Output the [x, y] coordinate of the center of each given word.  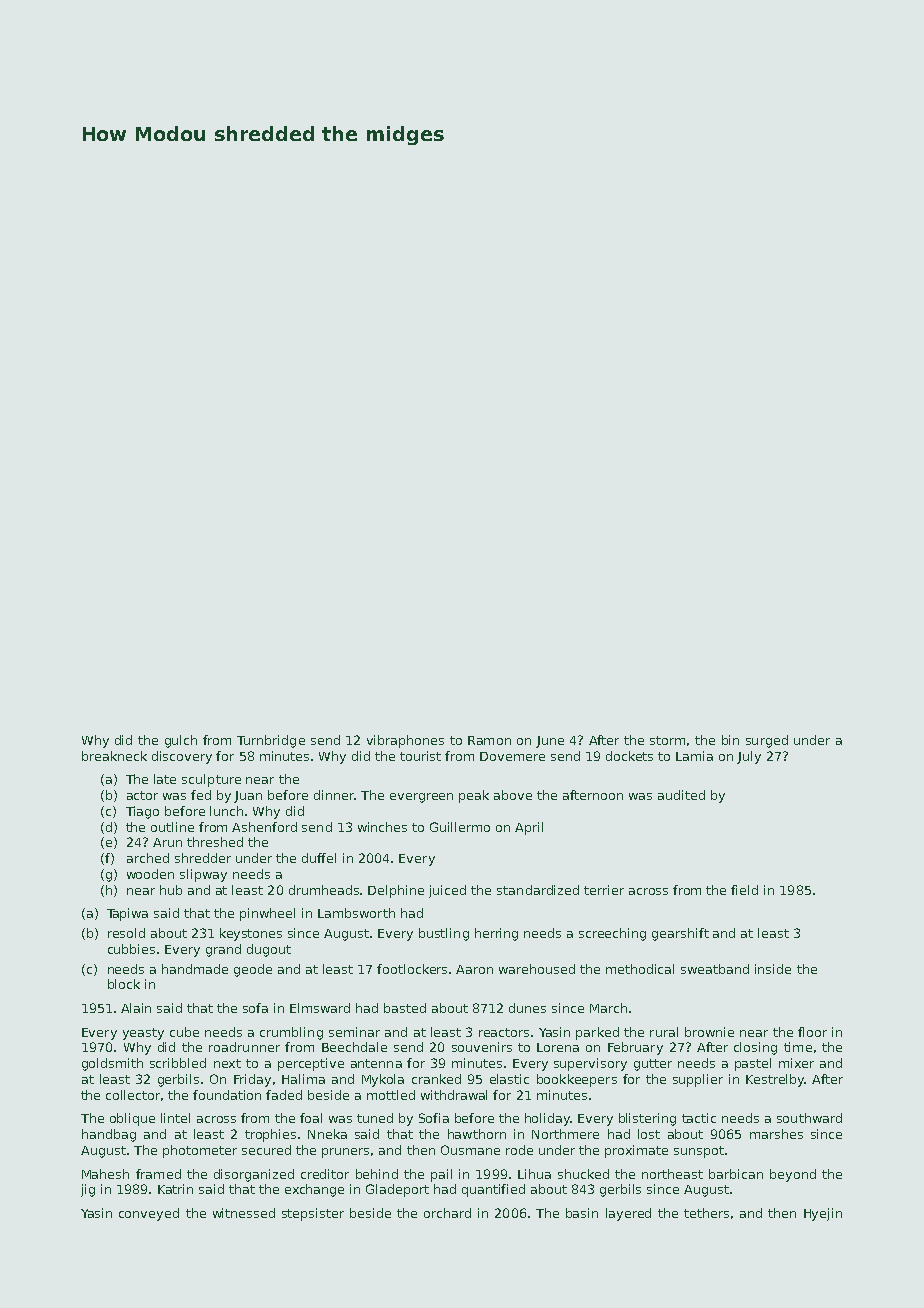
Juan [248, 797]
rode [519, 1150]
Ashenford [264, 827]
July [749, 757]
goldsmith [112, 1064]
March [608, 1008]
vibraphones [405, 741]
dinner [334, 795]
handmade [195, 969]
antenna [376, 1063]
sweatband [715, 969]
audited [681, 795]
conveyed [149, 1214]
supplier [698, 1080]
